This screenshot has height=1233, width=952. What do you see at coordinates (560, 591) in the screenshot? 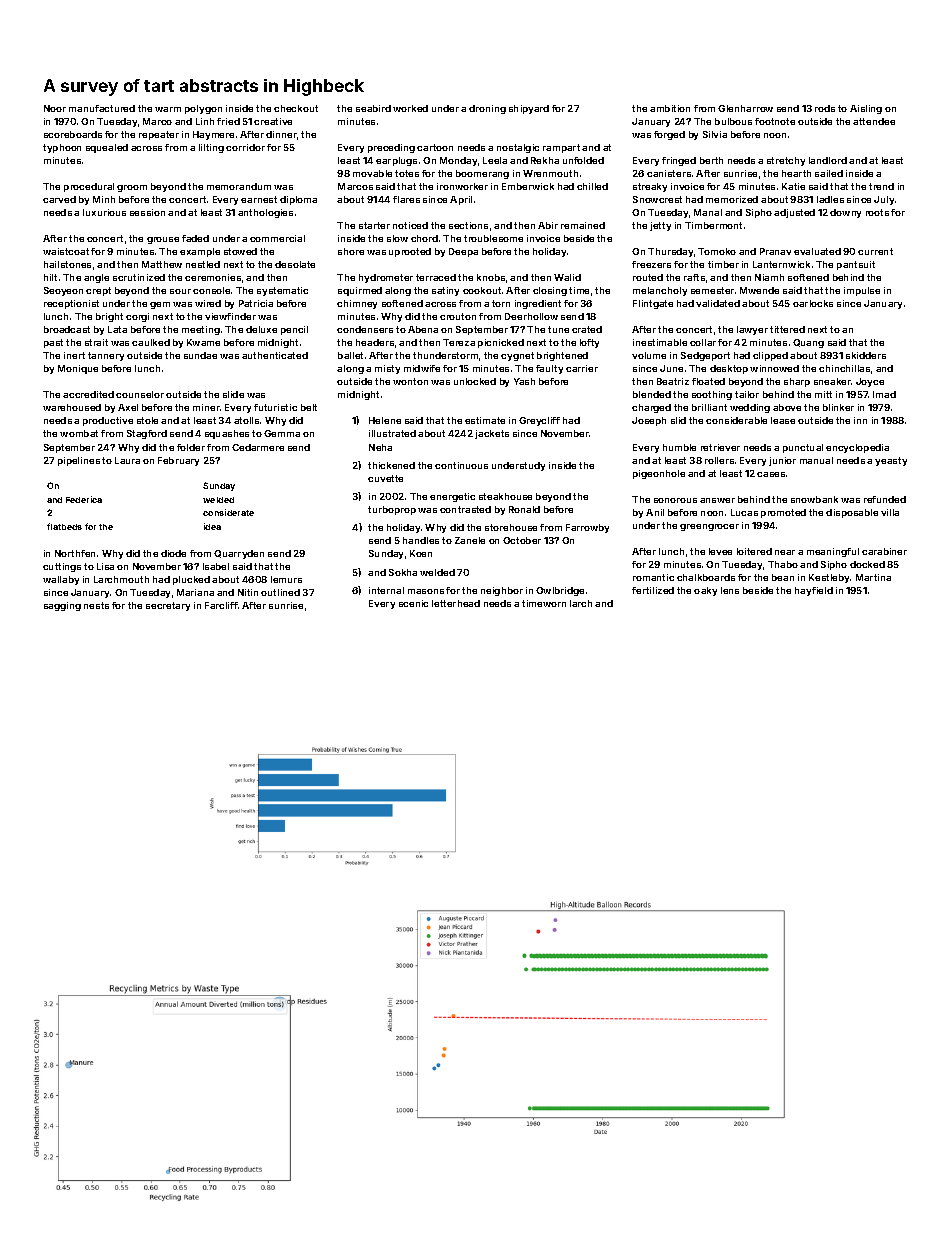
I see `Owlbridge` at bounding box center [560, 591].
